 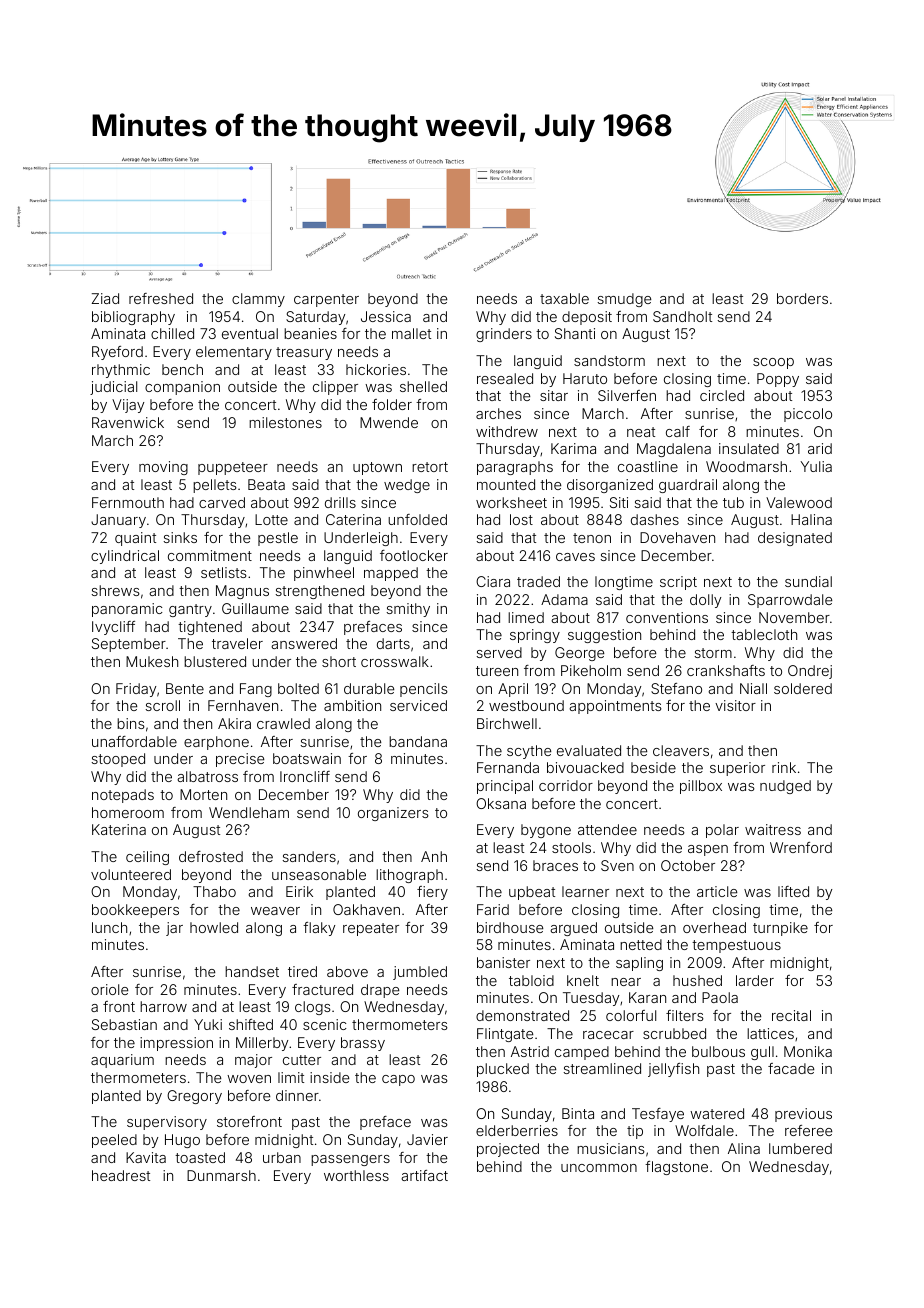 What do you see at coordinates (221, 1175) in the screenshot?
I see `Dunmarsh` at bounding box center [221, 1175].
